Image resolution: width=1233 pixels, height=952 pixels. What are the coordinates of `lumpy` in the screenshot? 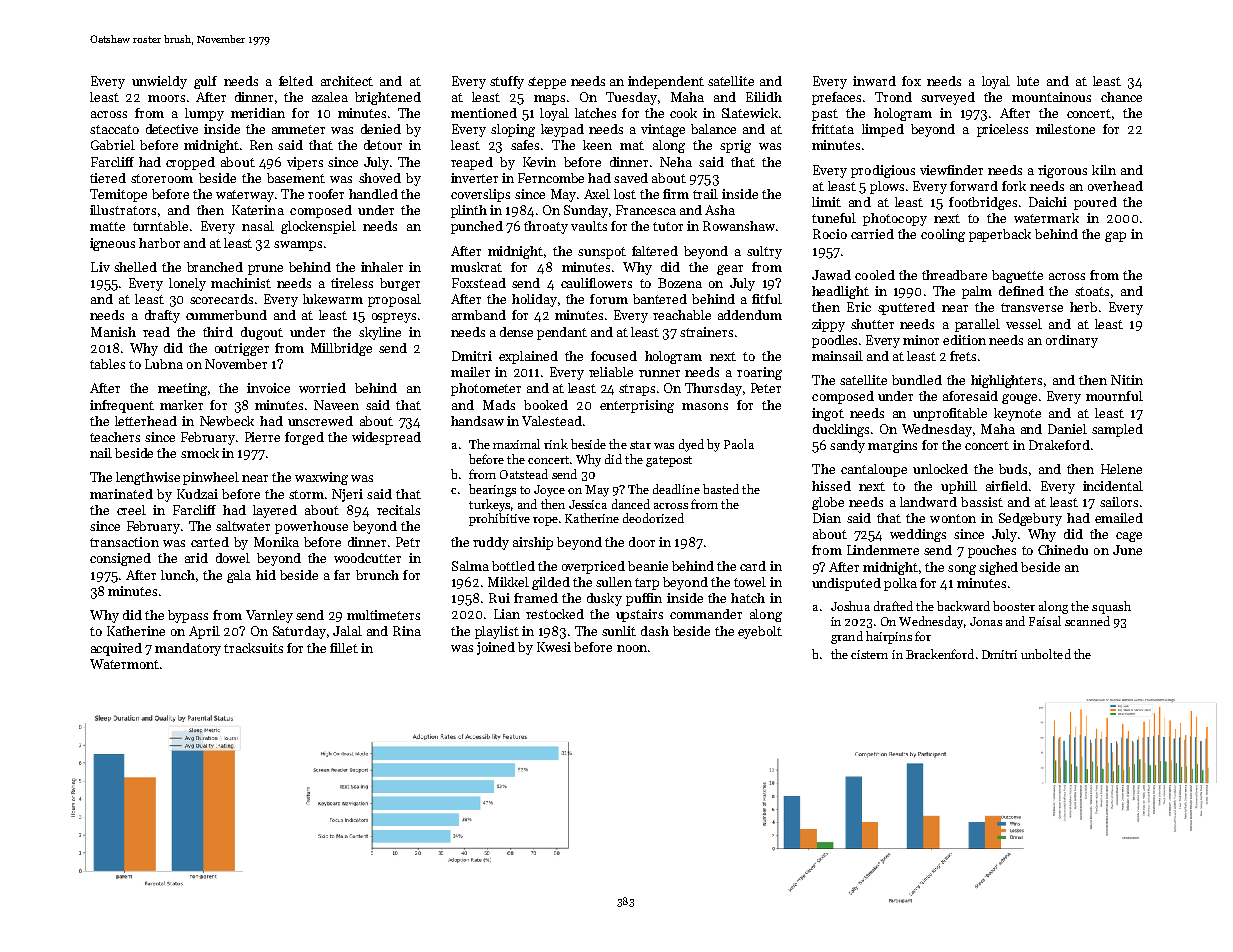 It's located at (204, 114).
